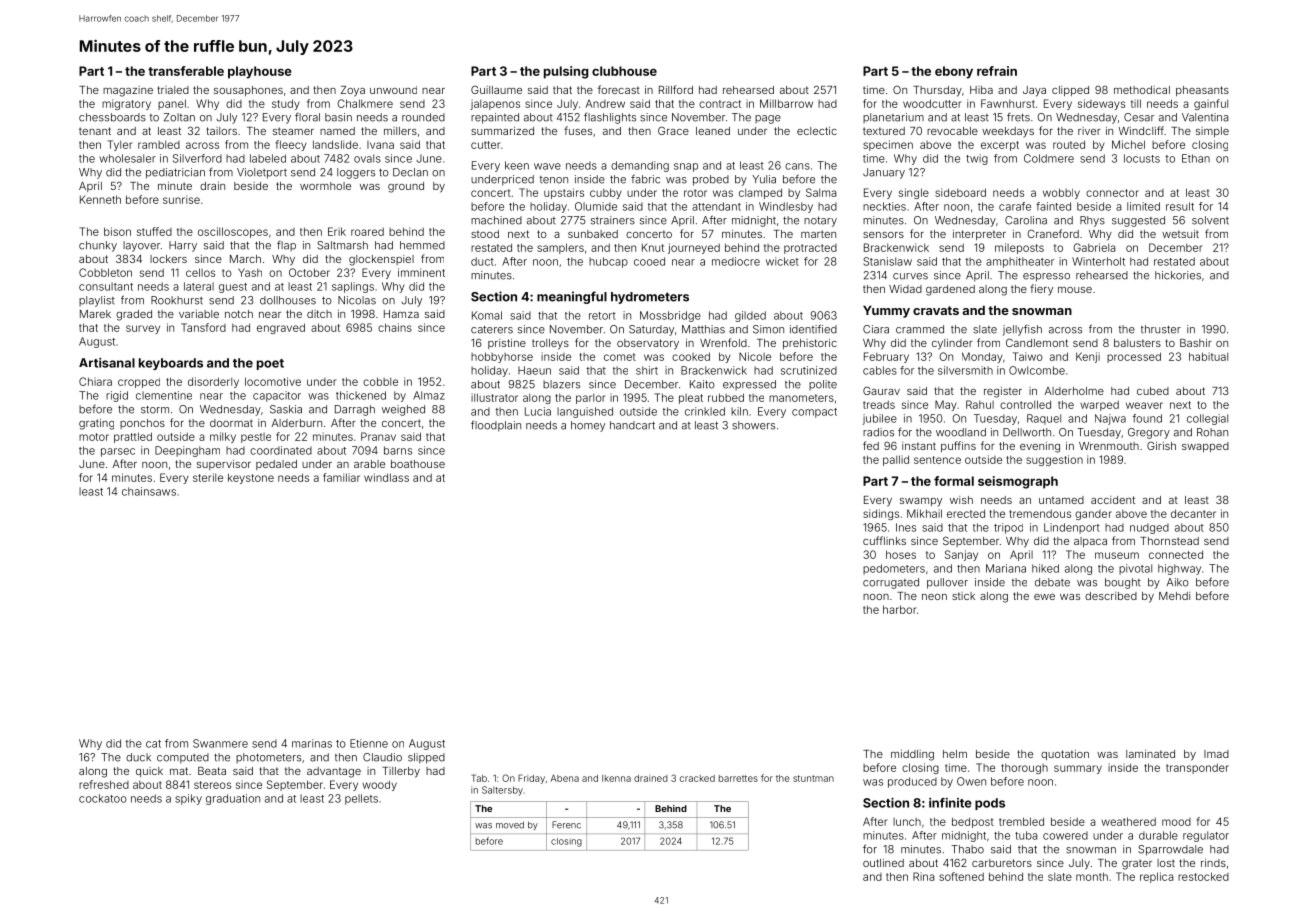  What do you see at coordinates (950, 290) in the screenshot?
I see `gardened` at bounding box center [950, 290].
